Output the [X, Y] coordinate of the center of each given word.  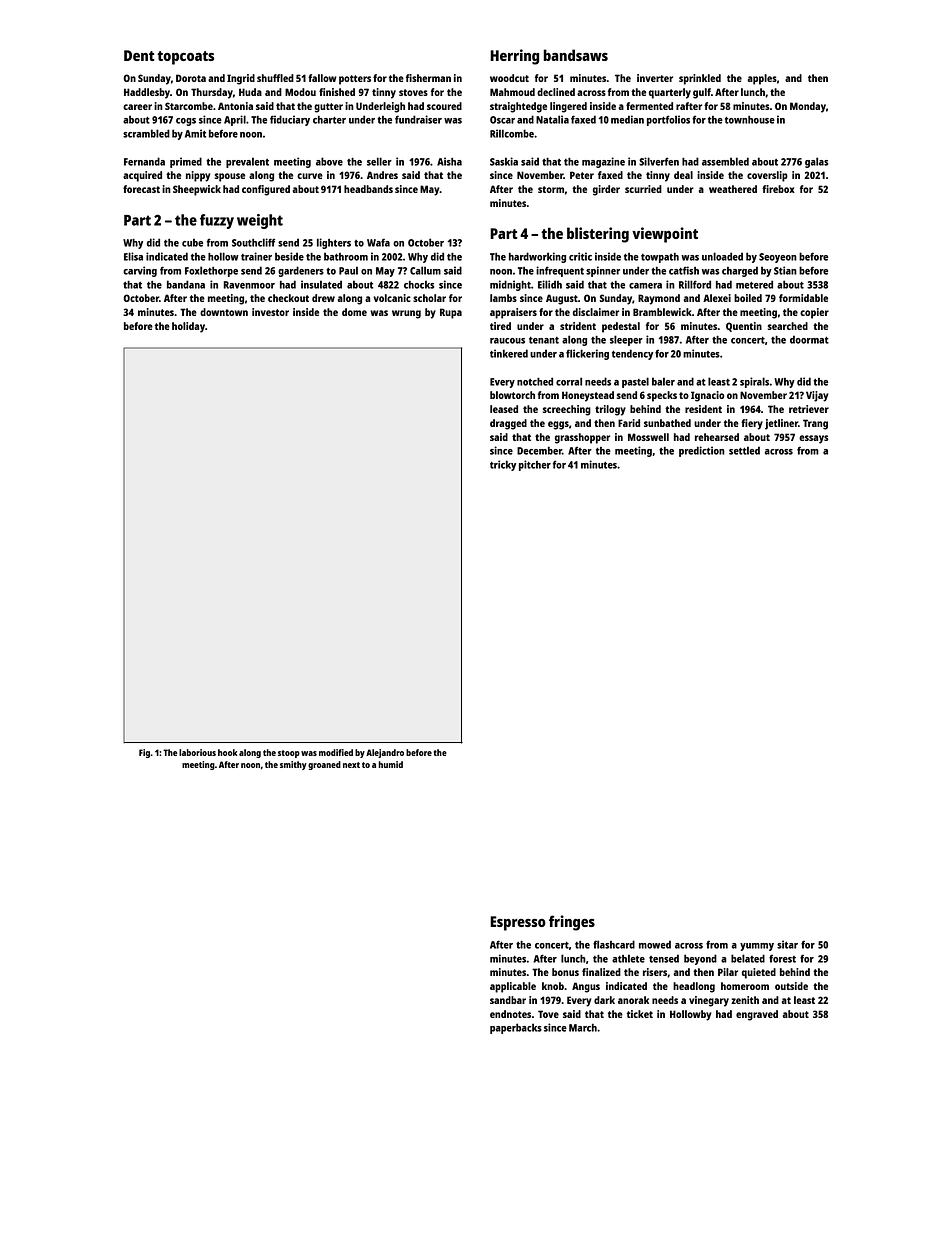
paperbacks [516, 1028]
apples [762, 79]
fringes [572, 923]
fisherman [428, 78]
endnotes [510, 1014]
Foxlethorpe [211, 271]
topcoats [185, 58]
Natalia [552, 119]
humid [391, 764]
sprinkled [700, 79]
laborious [197, 752]
